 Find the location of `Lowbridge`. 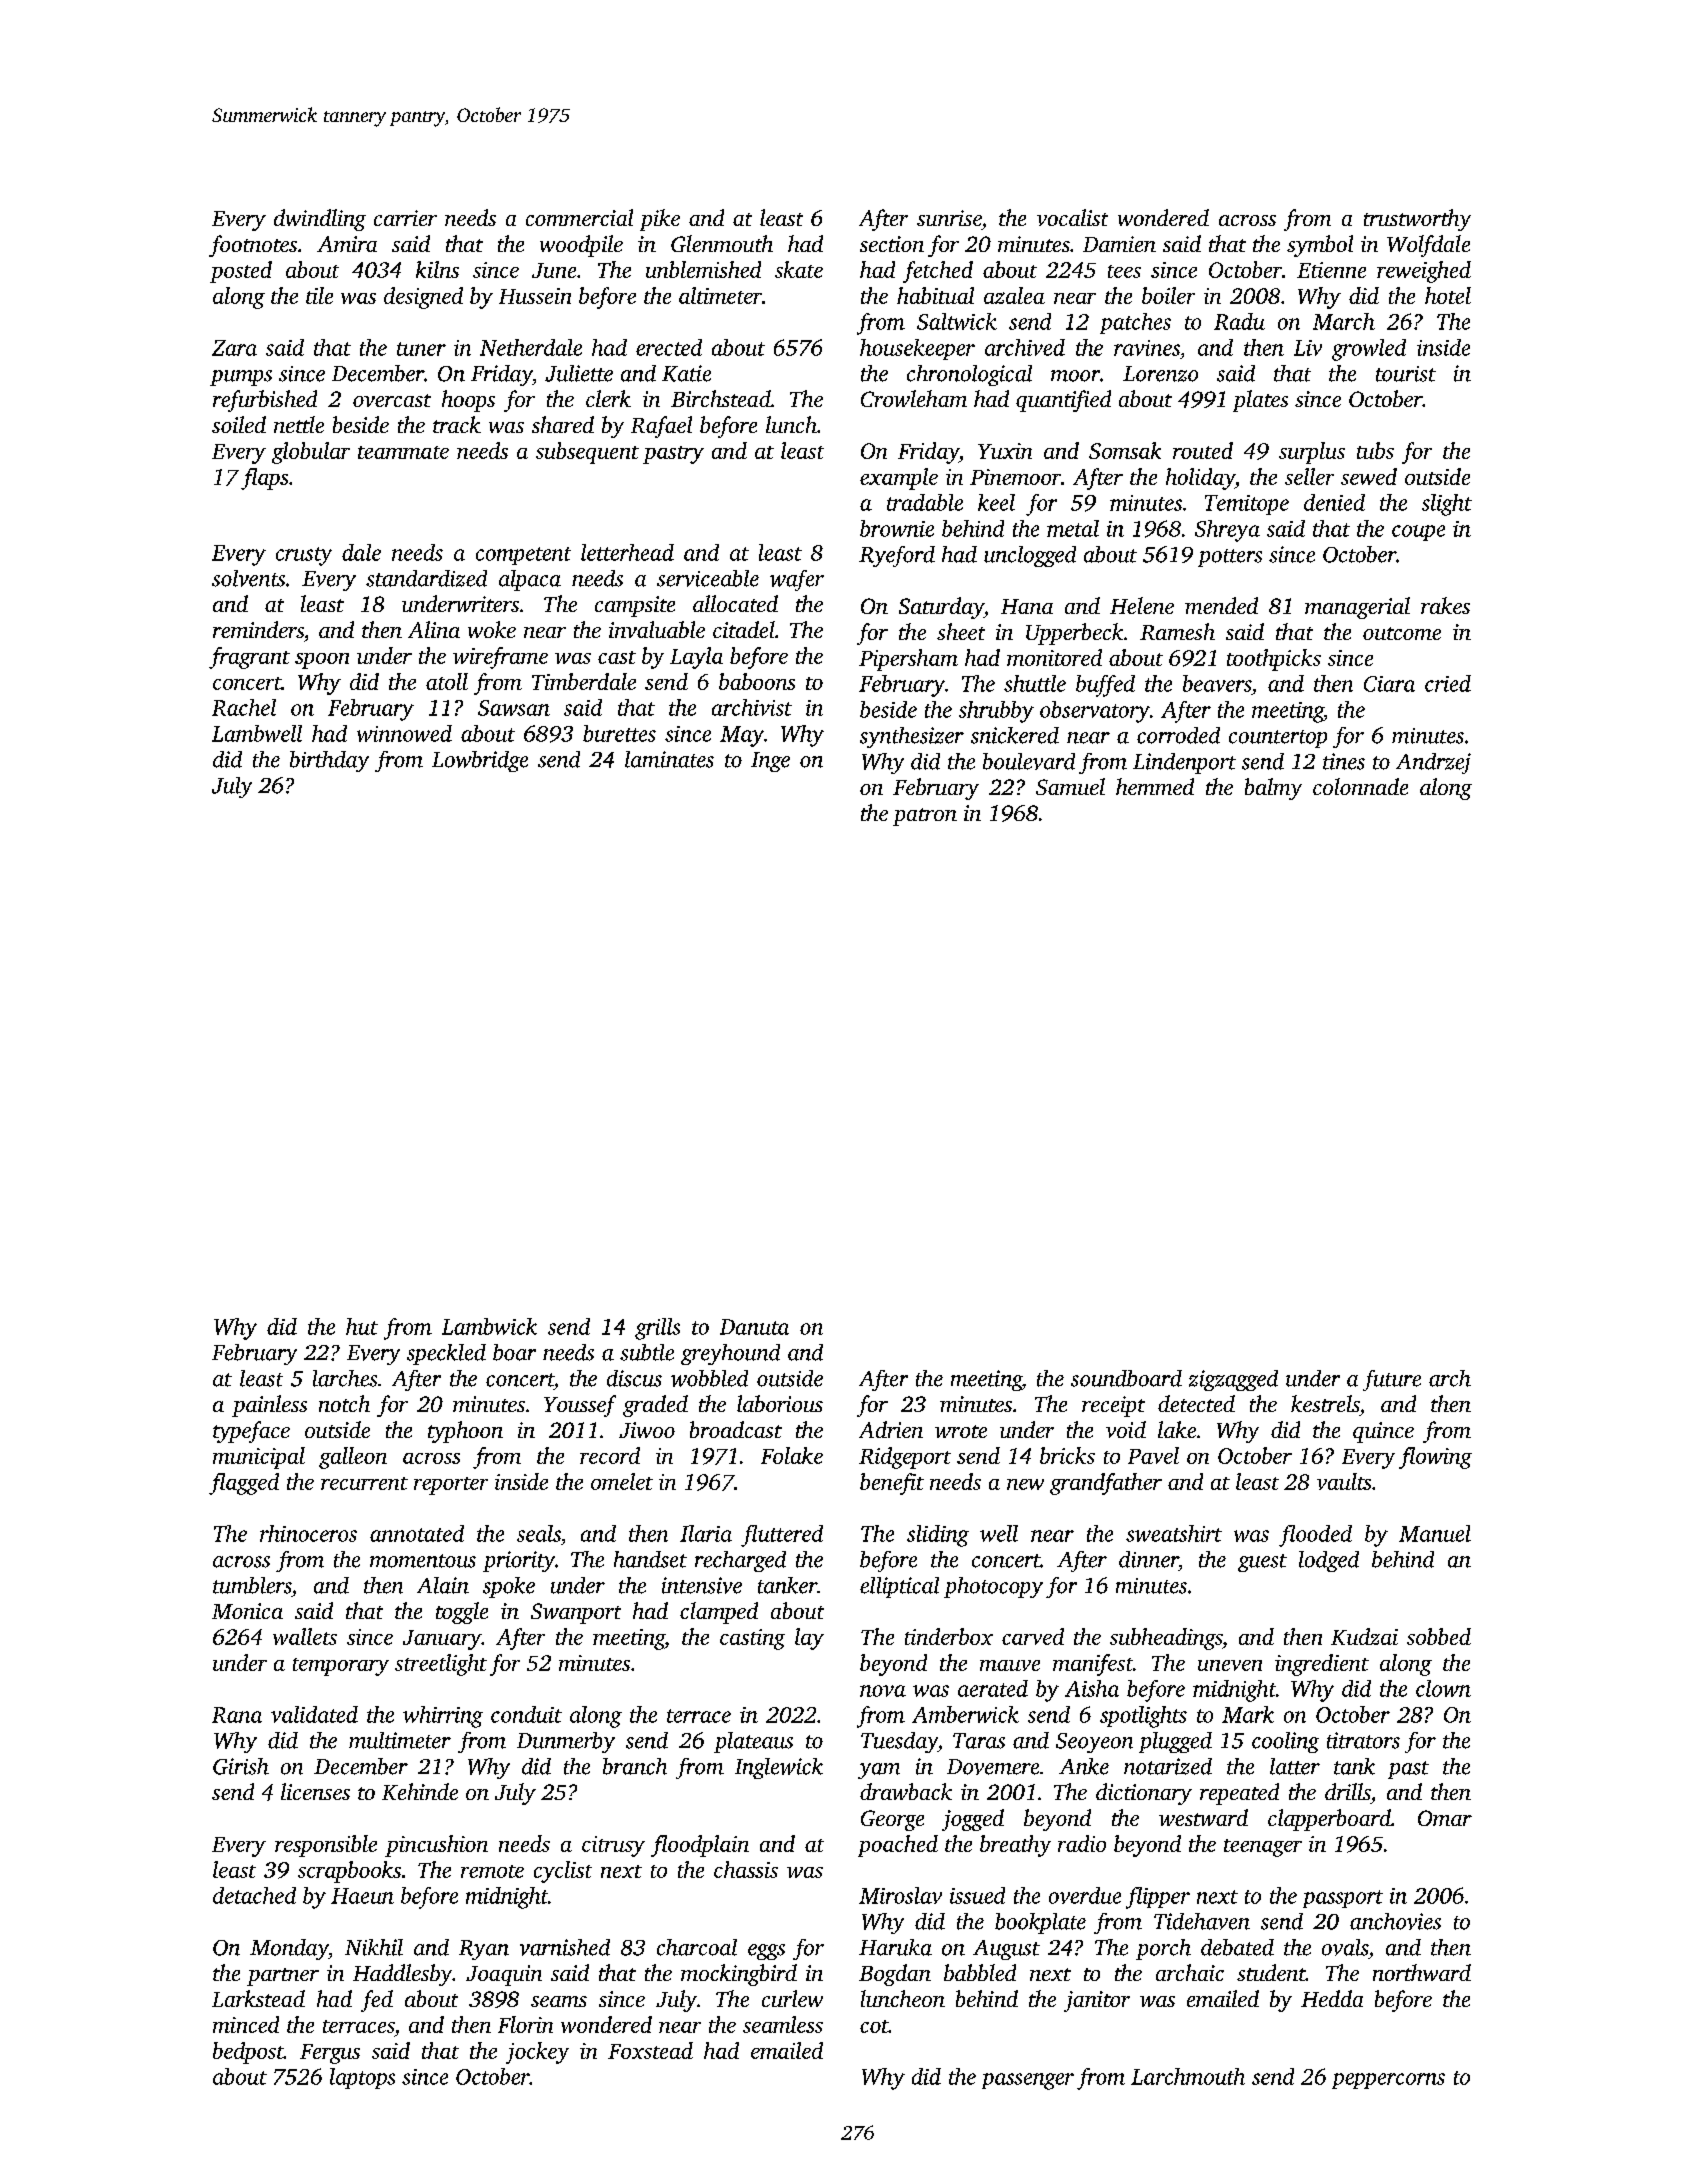

Lowbridge is located at coordinates (480, 761).
